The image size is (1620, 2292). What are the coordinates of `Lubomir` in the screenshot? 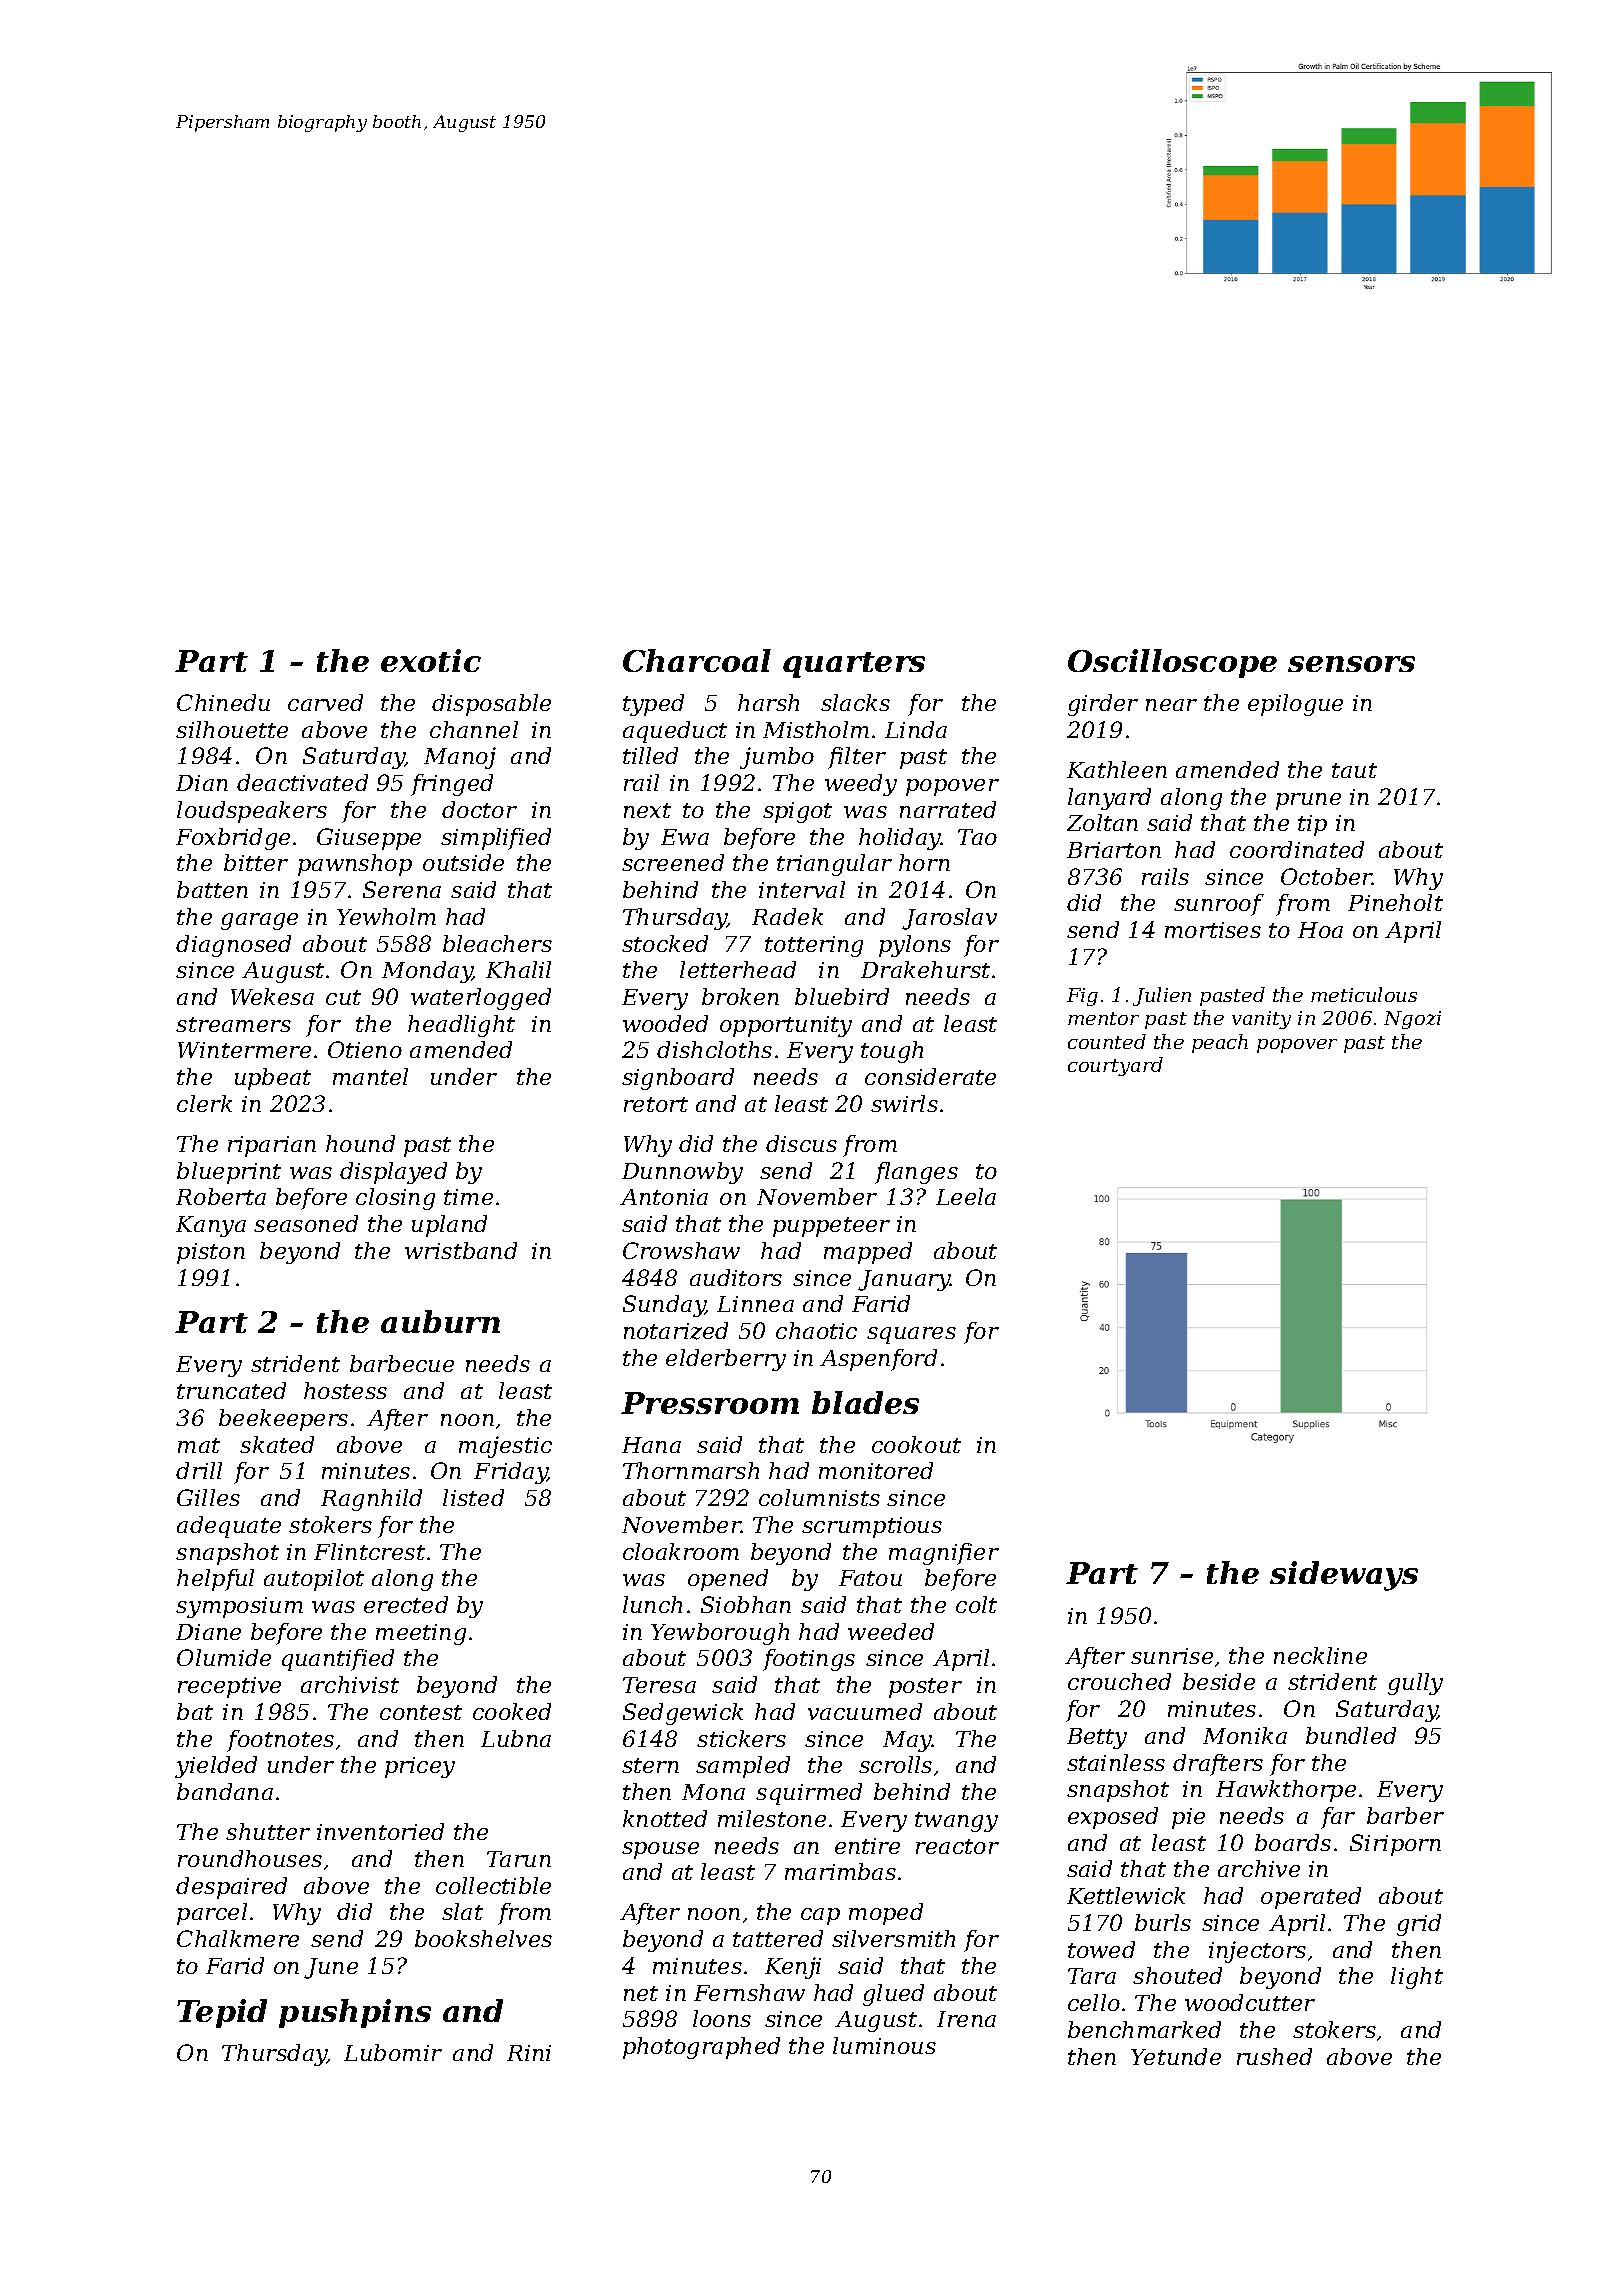 It's located at (393, 2052).
